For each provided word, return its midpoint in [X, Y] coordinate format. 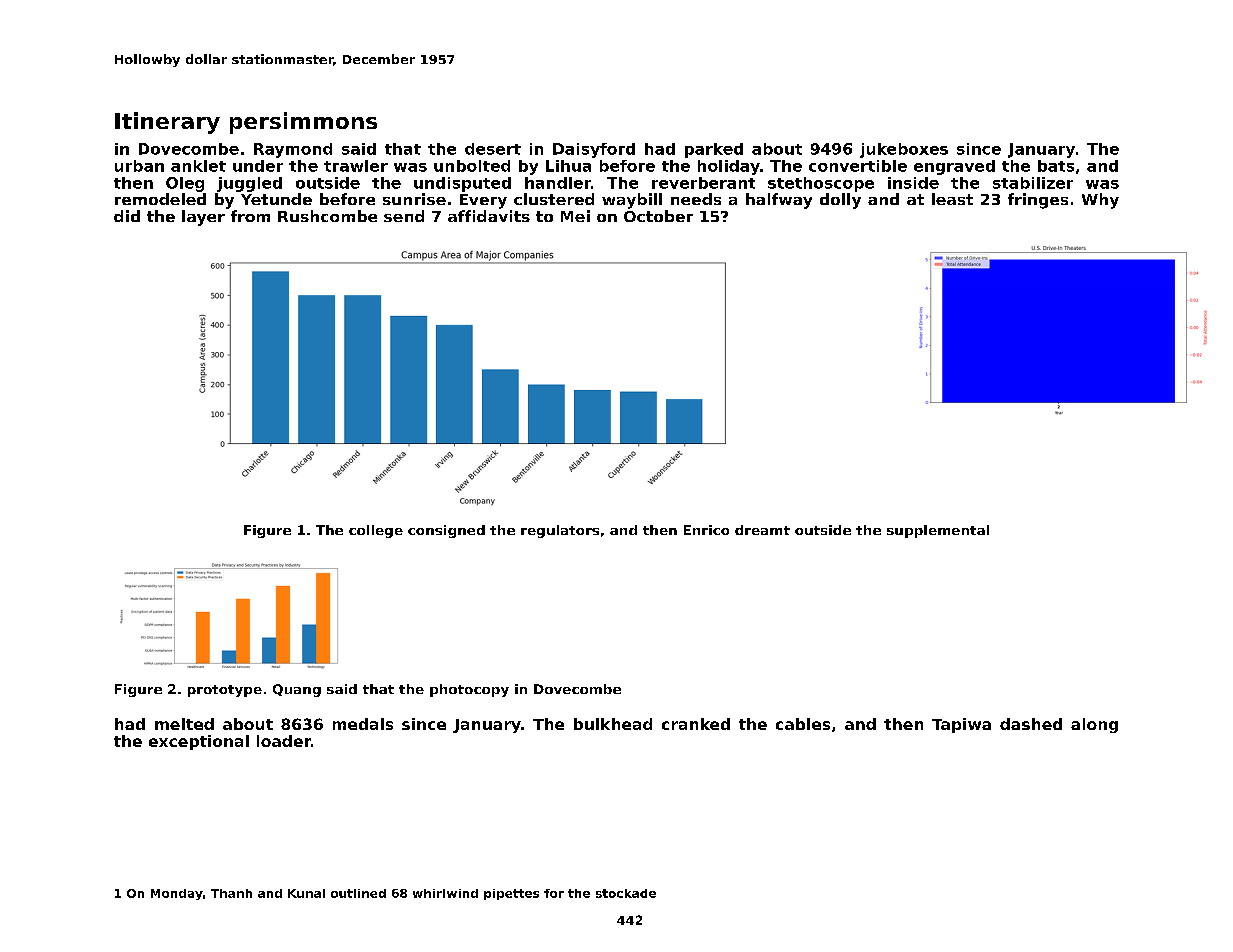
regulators [560, 531]
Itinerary [167, 123]
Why [1100, 201]
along [1094, 725]
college [376, 531]
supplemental [938, 531]
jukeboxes [904, 150]
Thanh [231, 893]
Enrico [706, 530]
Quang [297, 690]
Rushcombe [327, 216]
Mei [575, 216]
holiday [729, 167]
